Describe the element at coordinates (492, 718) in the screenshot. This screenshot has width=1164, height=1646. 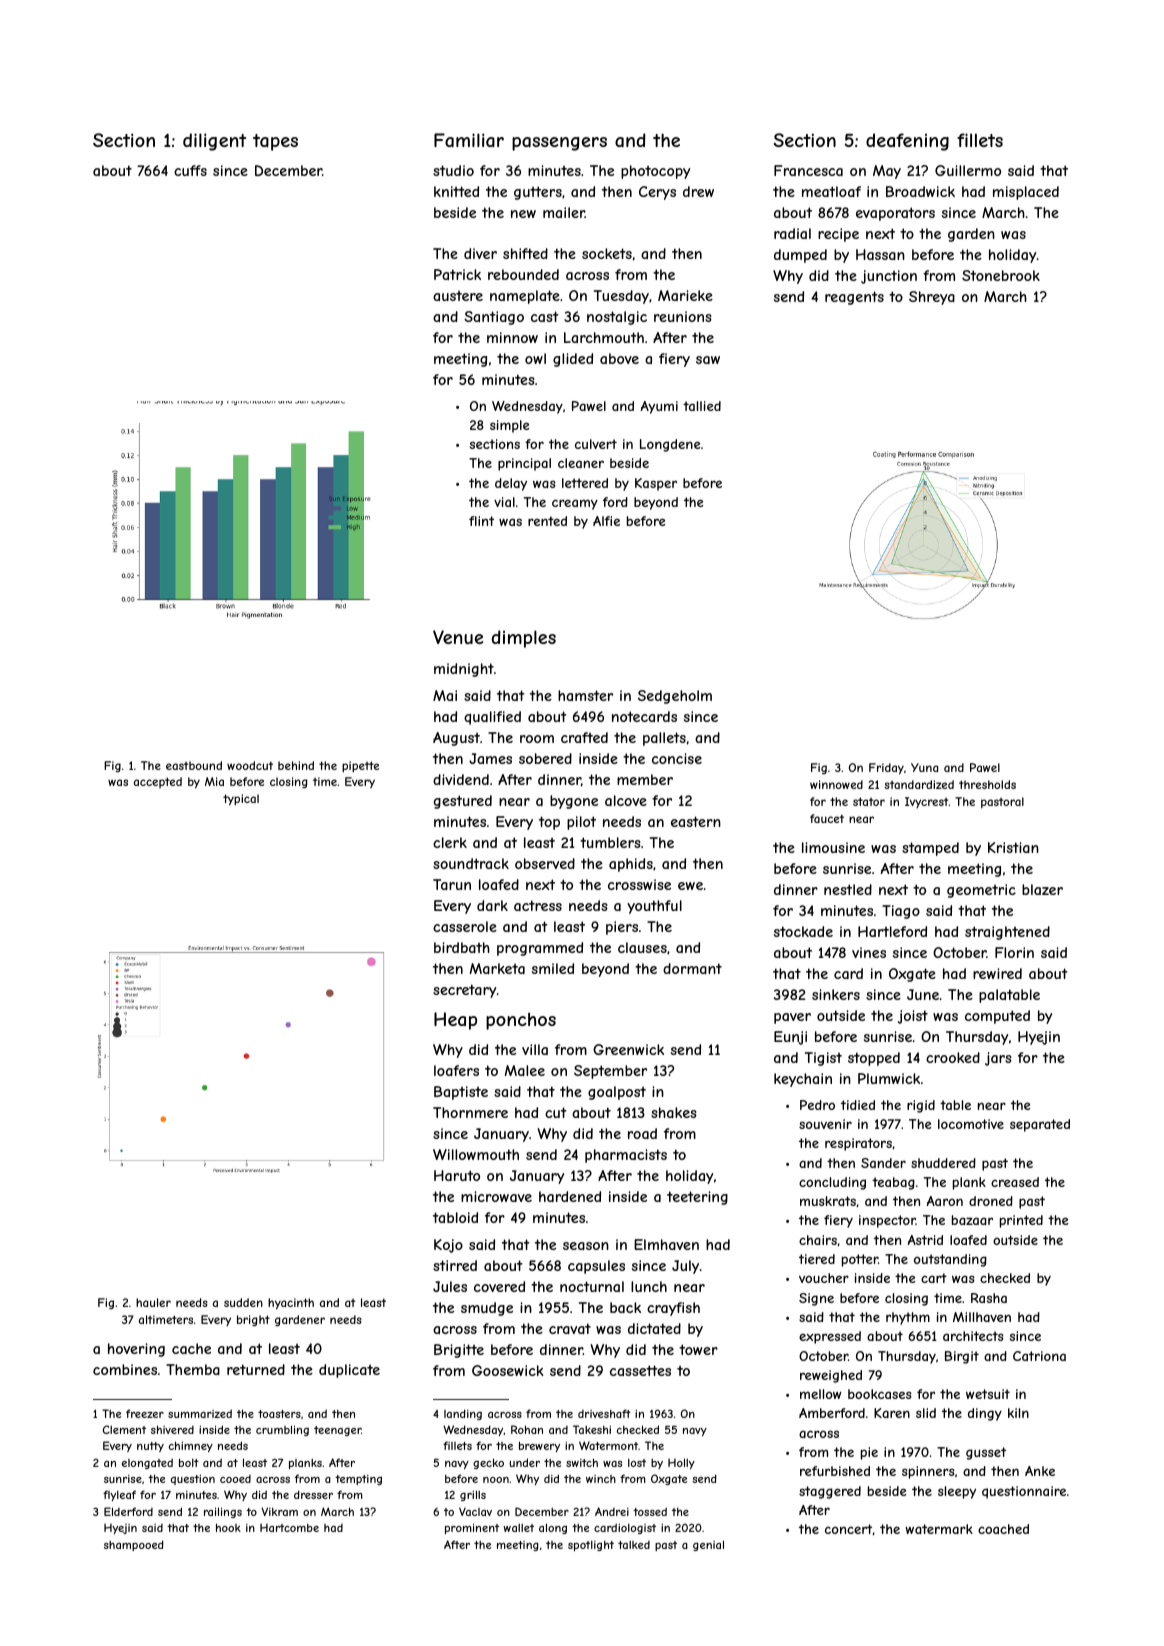
I see `qualified` at that location.
